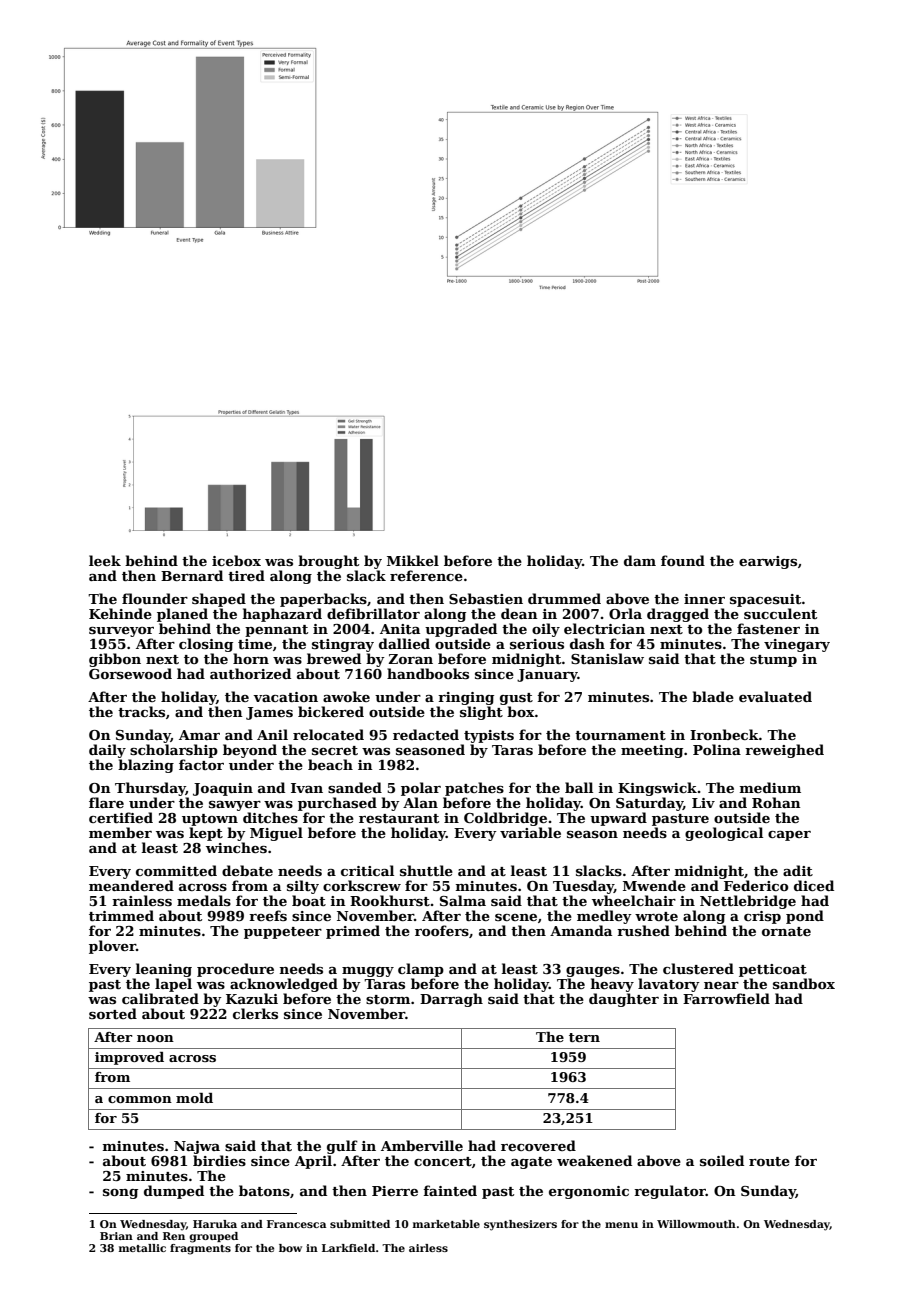  I want to click on winches, so click(236, 847).
